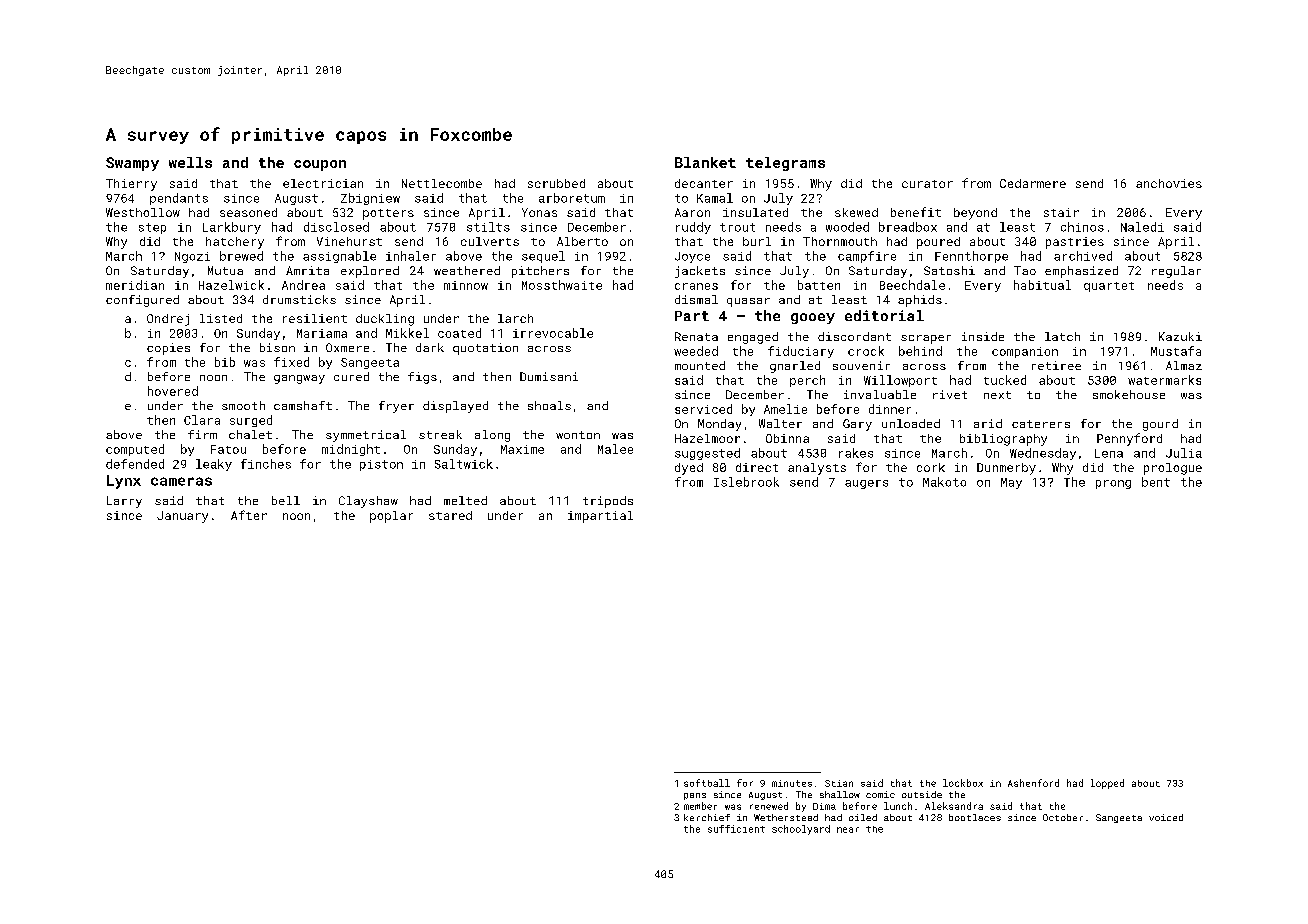 This page has width=1308, height=924. Describe the element at coordinates (1113, 484) in the page. I see `prong` at that location.
